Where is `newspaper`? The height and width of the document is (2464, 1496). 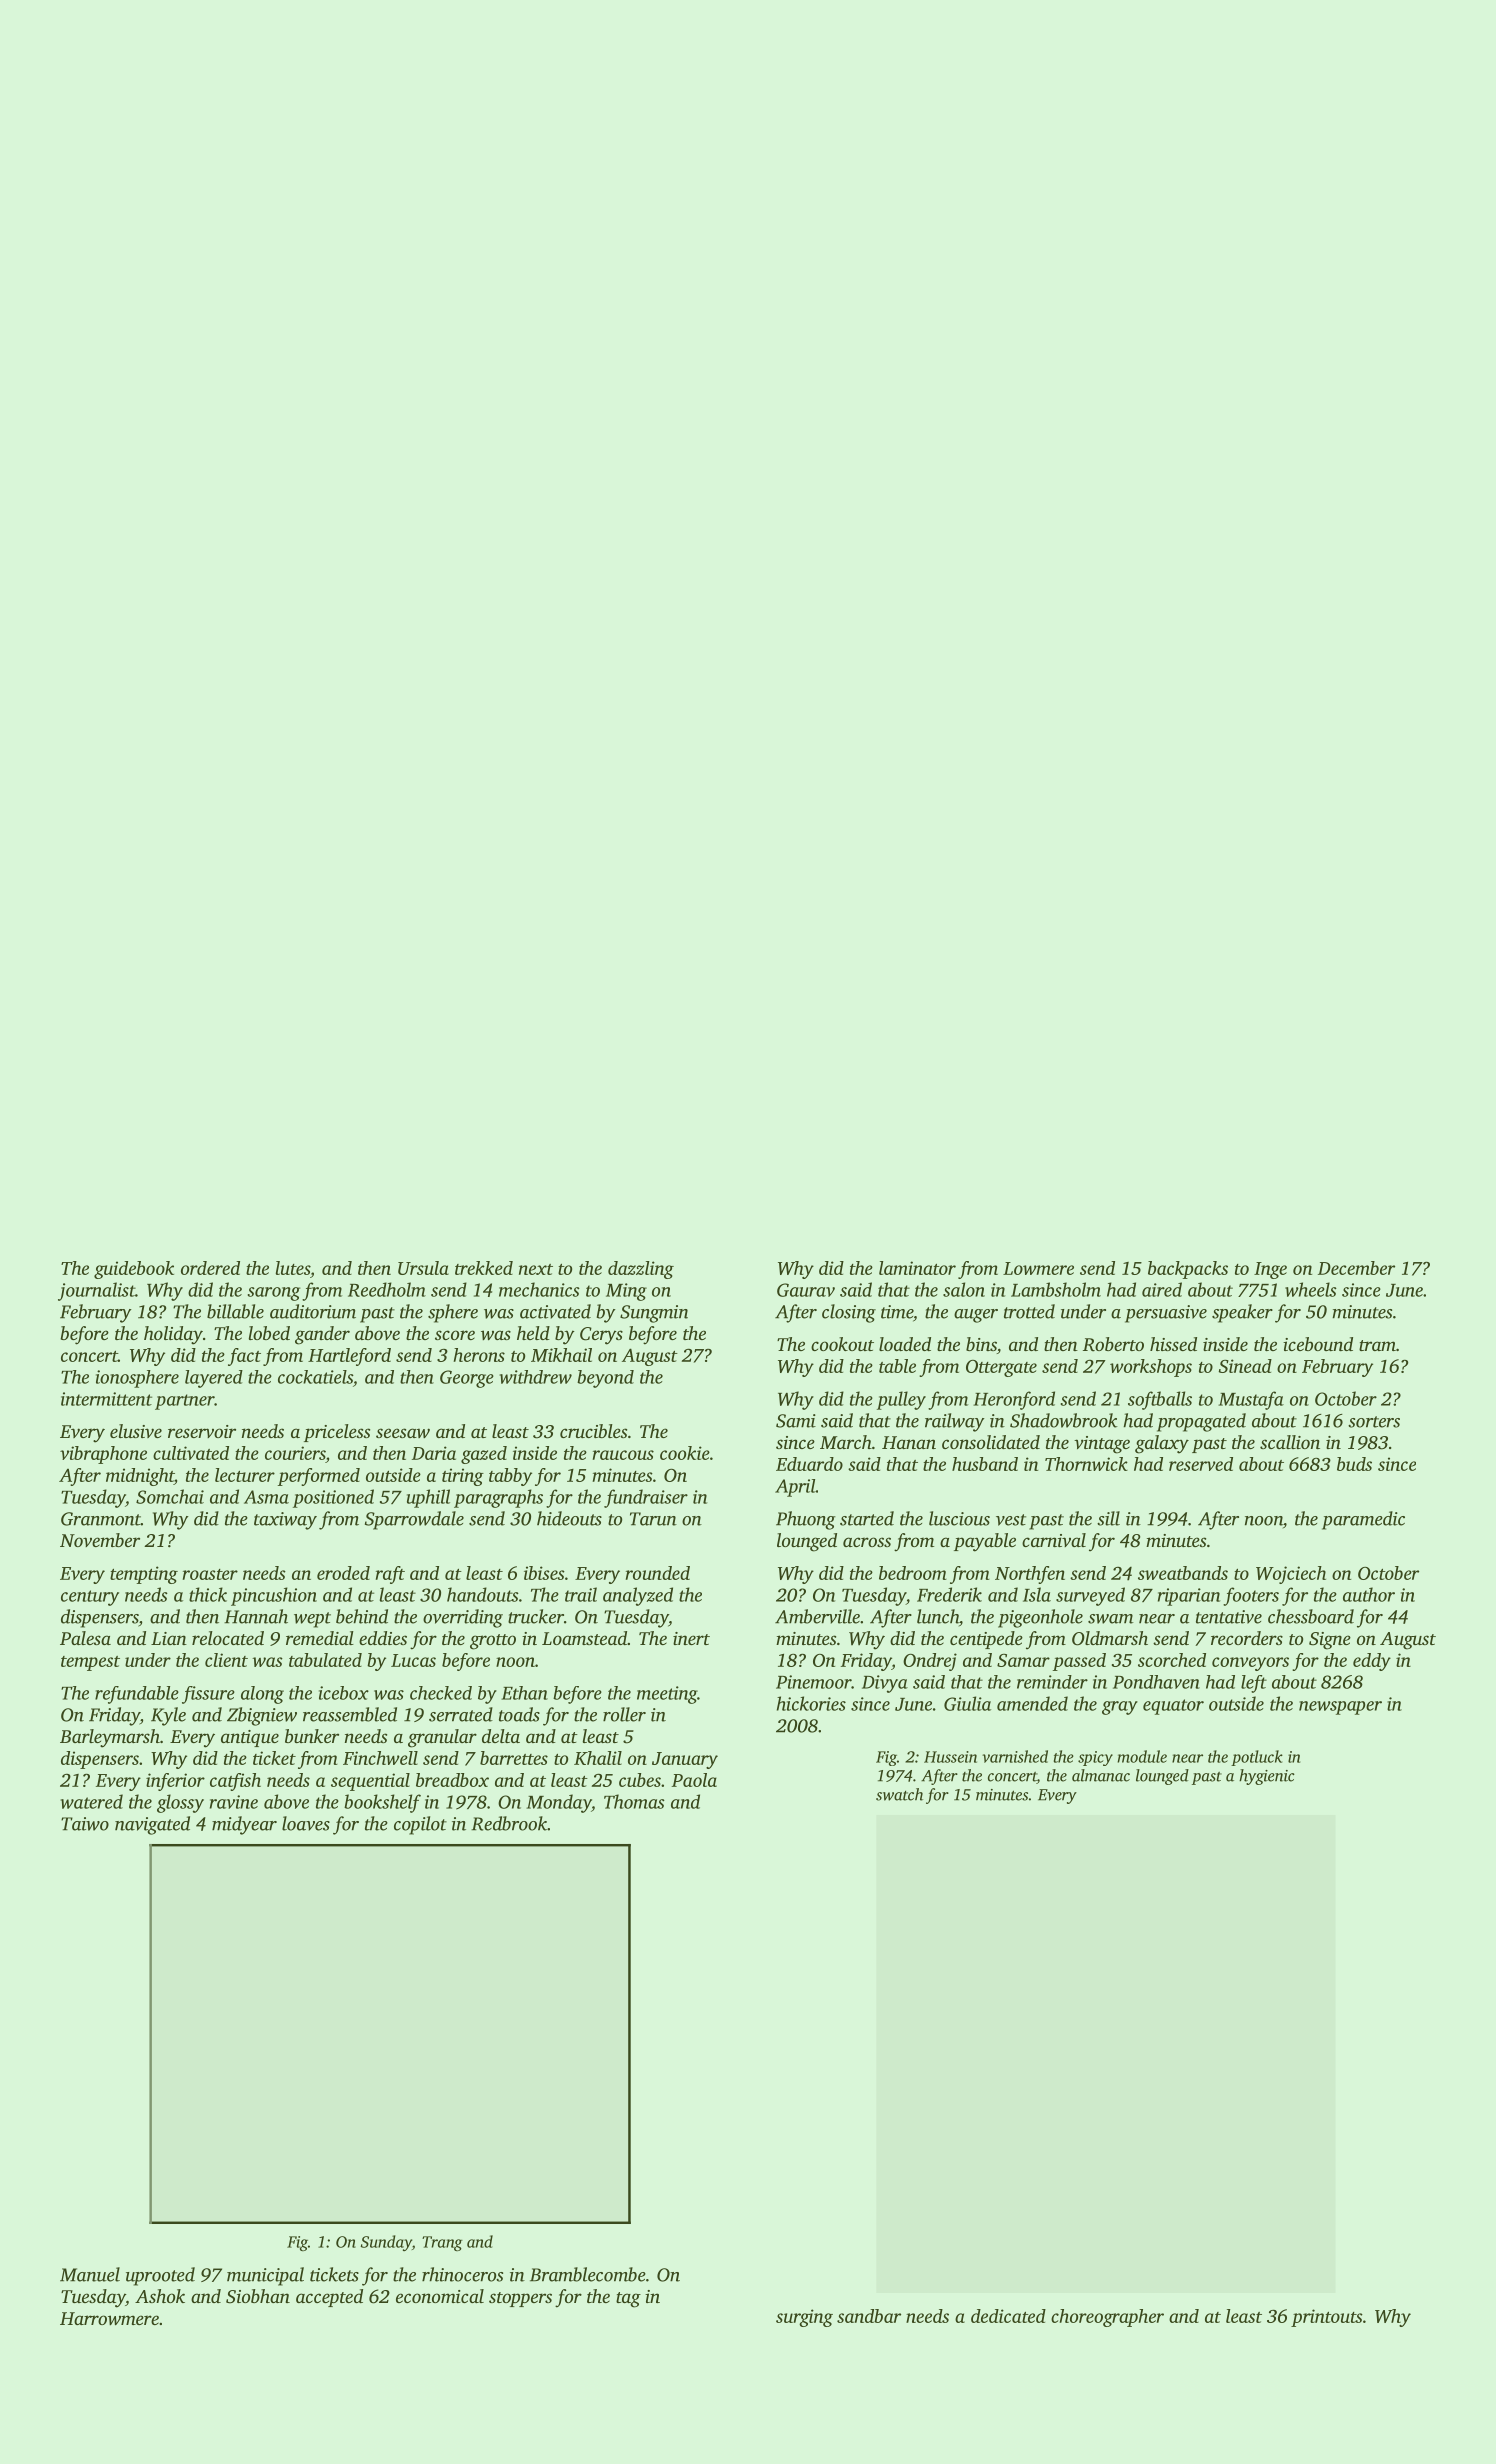 newspaper is located at coordinates (1340, 1708).
